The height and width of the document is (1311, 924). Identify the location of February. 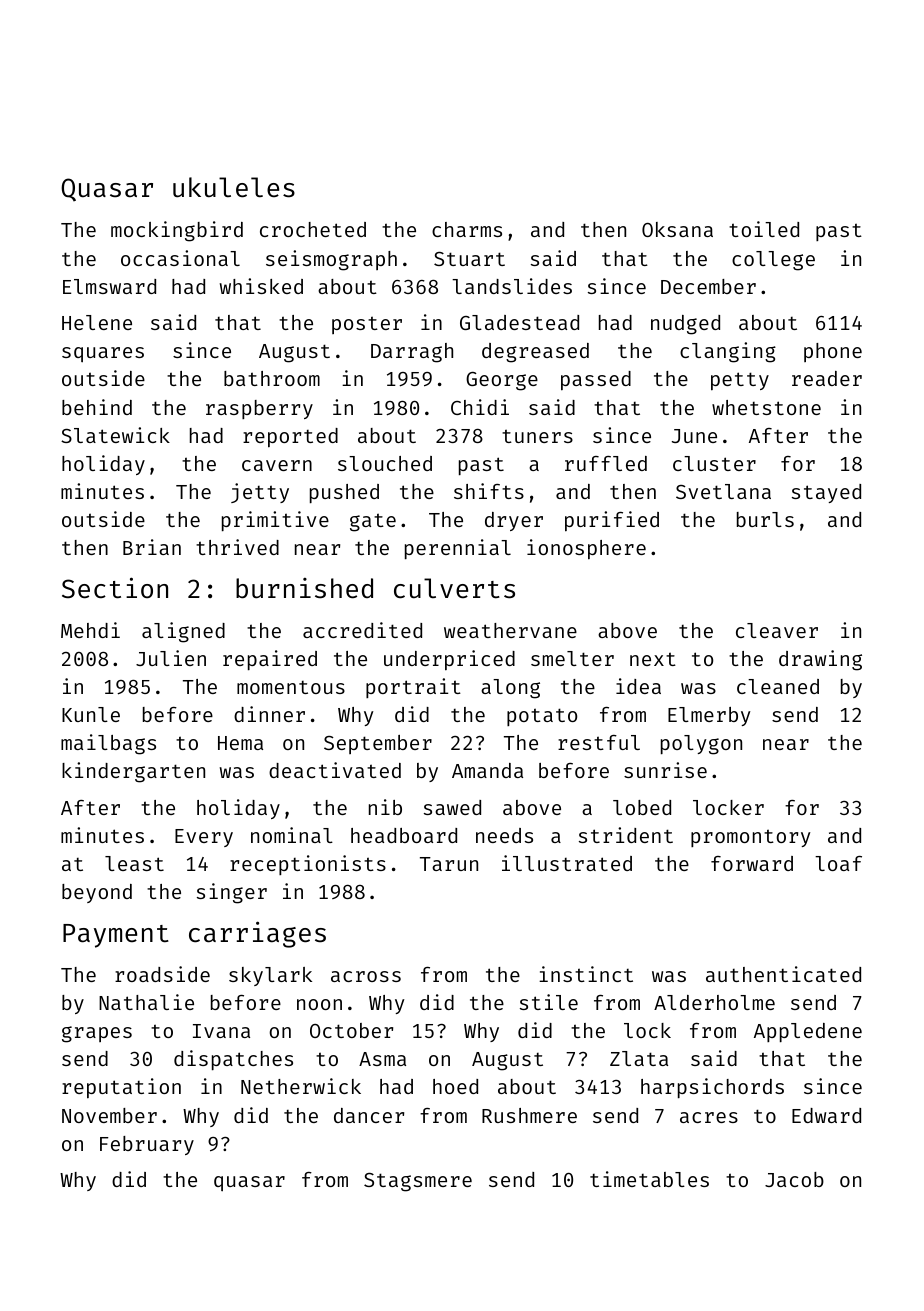
(147, 1145).
